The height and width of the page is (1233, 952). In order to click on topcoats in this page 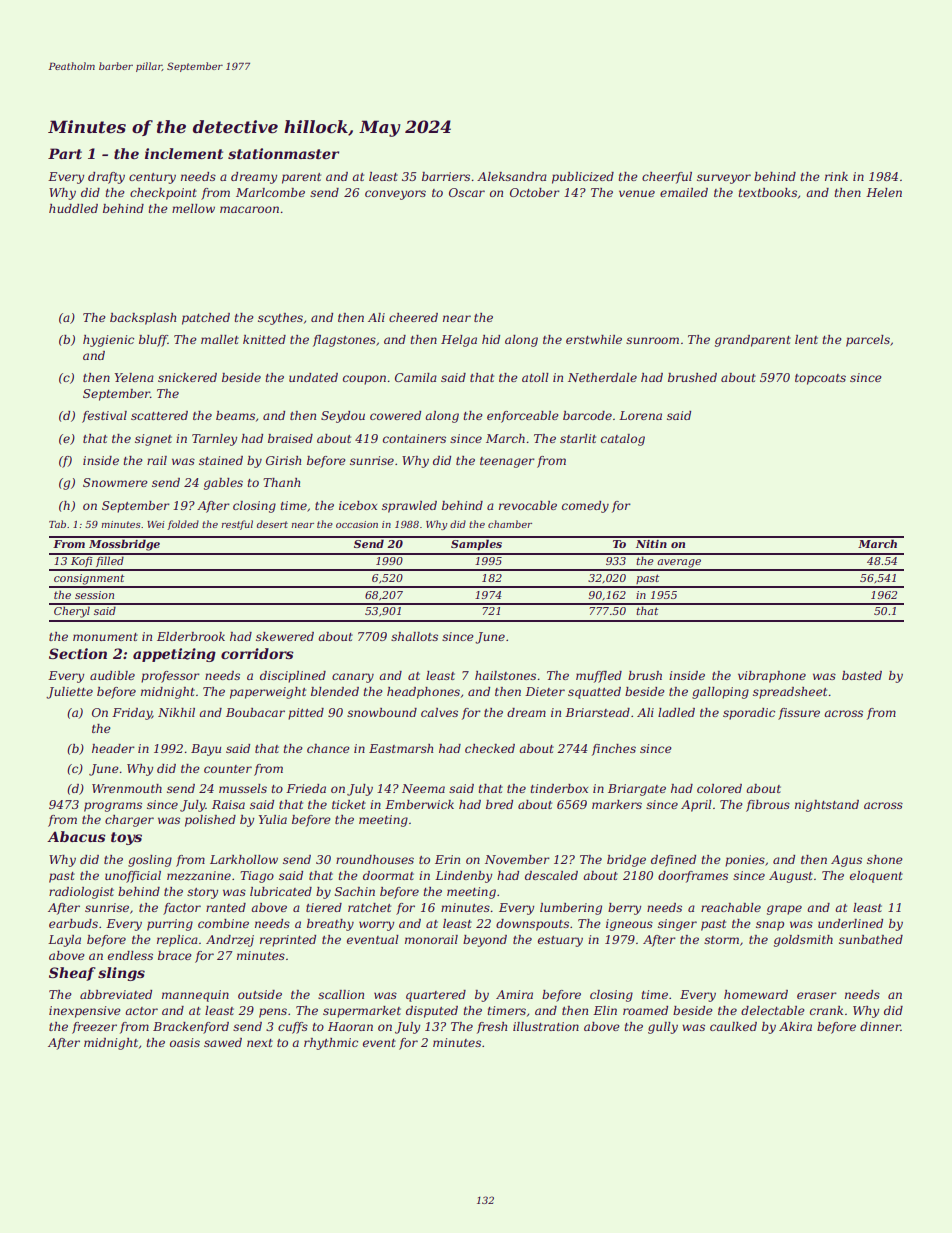, I will do `click(820, 379)`.
